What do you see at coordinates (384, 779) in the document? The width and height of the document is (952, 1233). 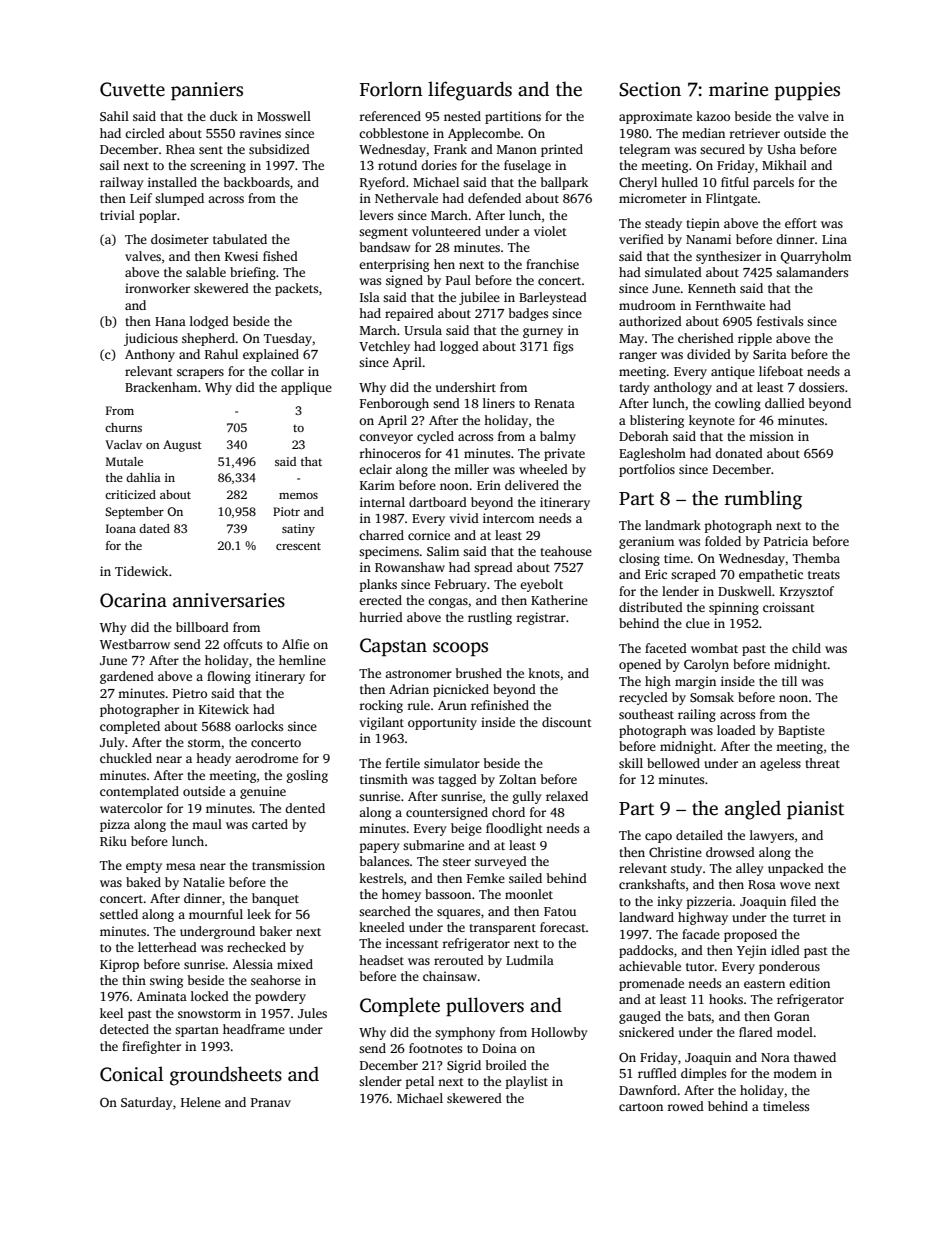 I see `tinsmith` at bounding box center [384, 779].
